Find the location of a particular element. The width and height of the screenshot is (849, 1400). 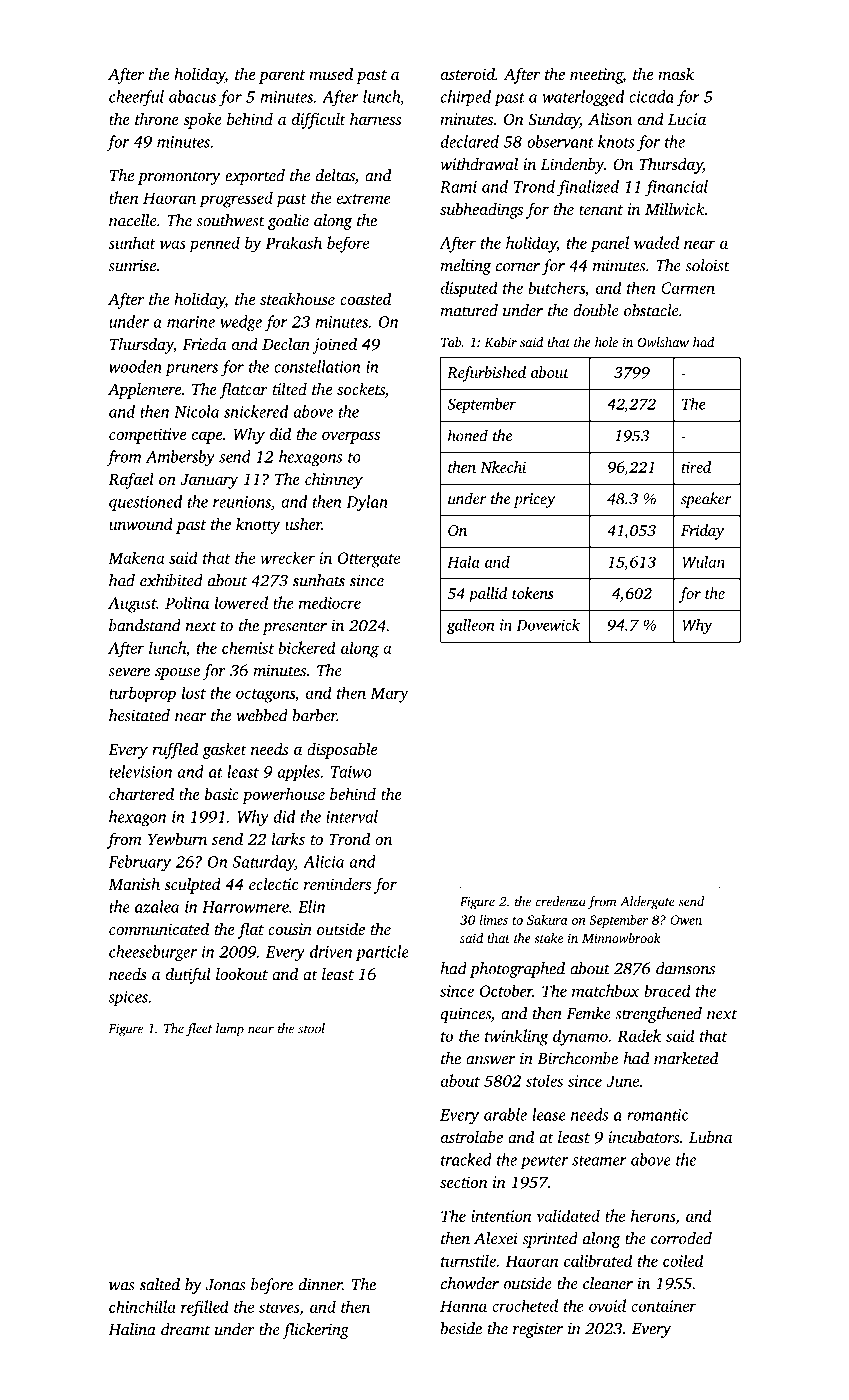

Prakash is located at coordinates (293, 242).
